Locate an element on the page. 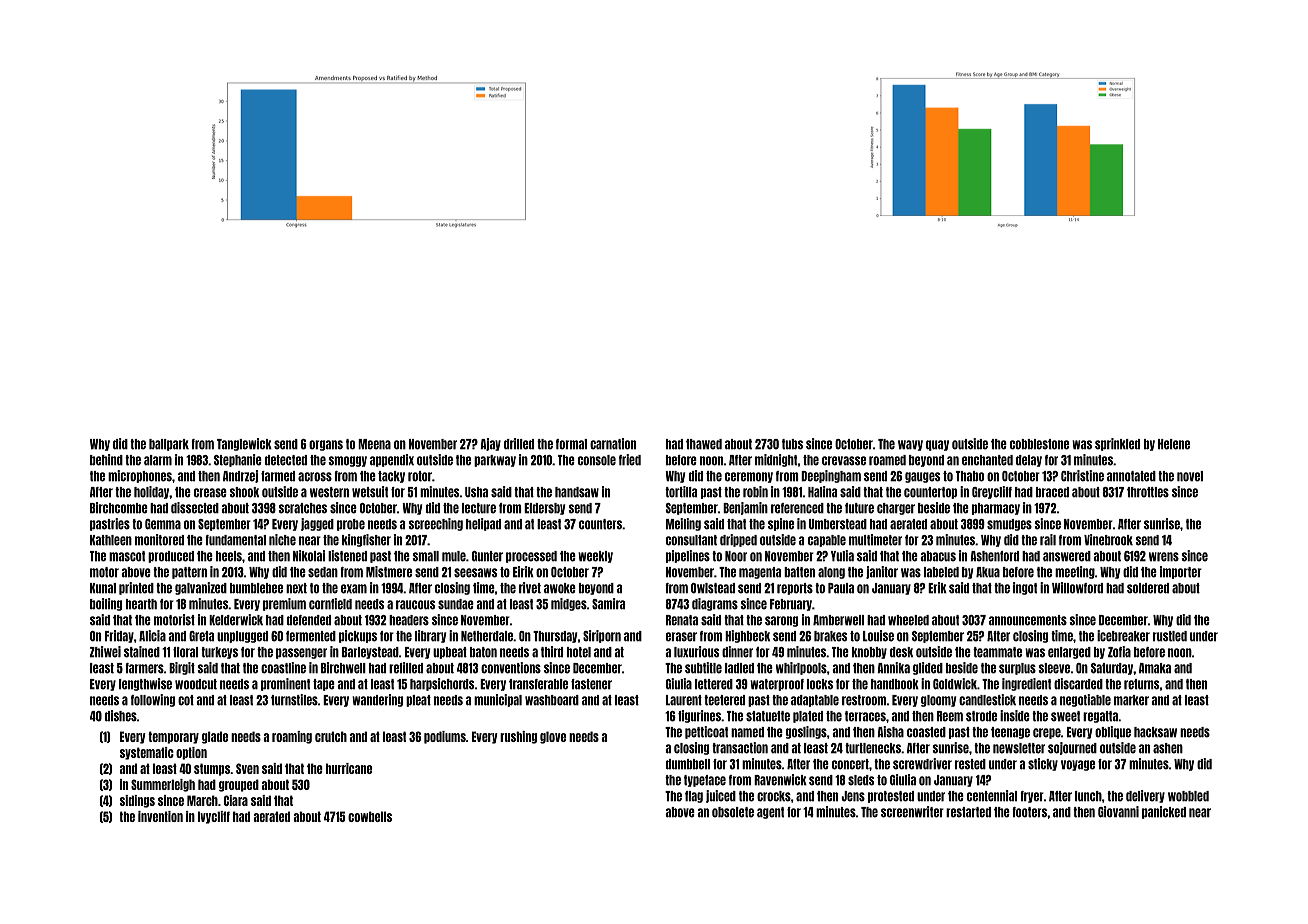 The image size is (1308, 924). boiling is located at coordinates (106, 604).
